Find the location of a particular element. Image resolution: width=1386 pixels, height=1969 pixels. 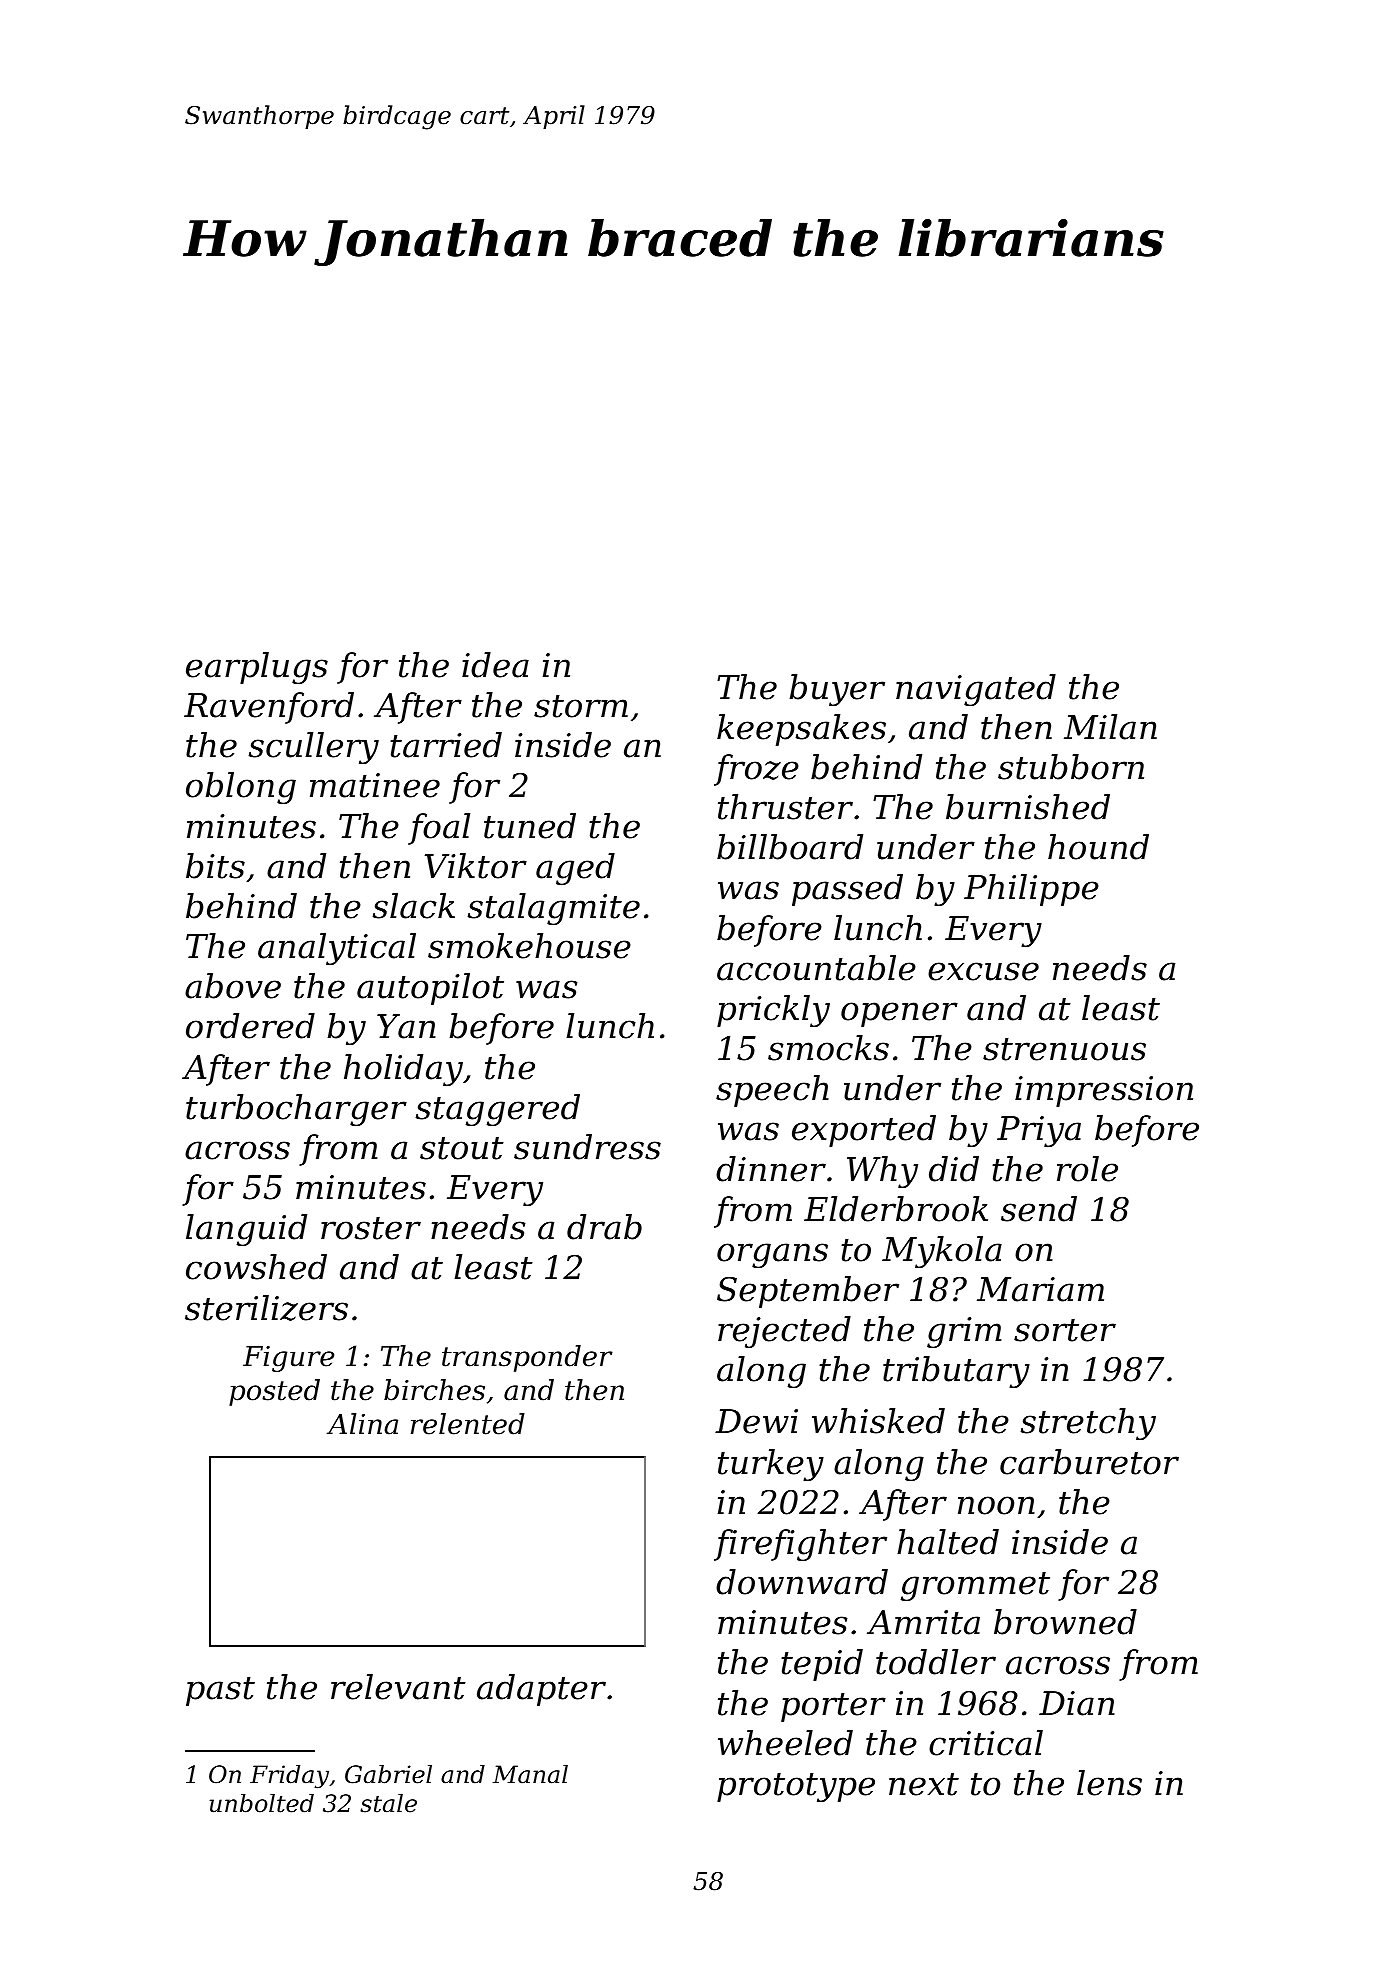

stale is located at coordinates (388, 1803).
